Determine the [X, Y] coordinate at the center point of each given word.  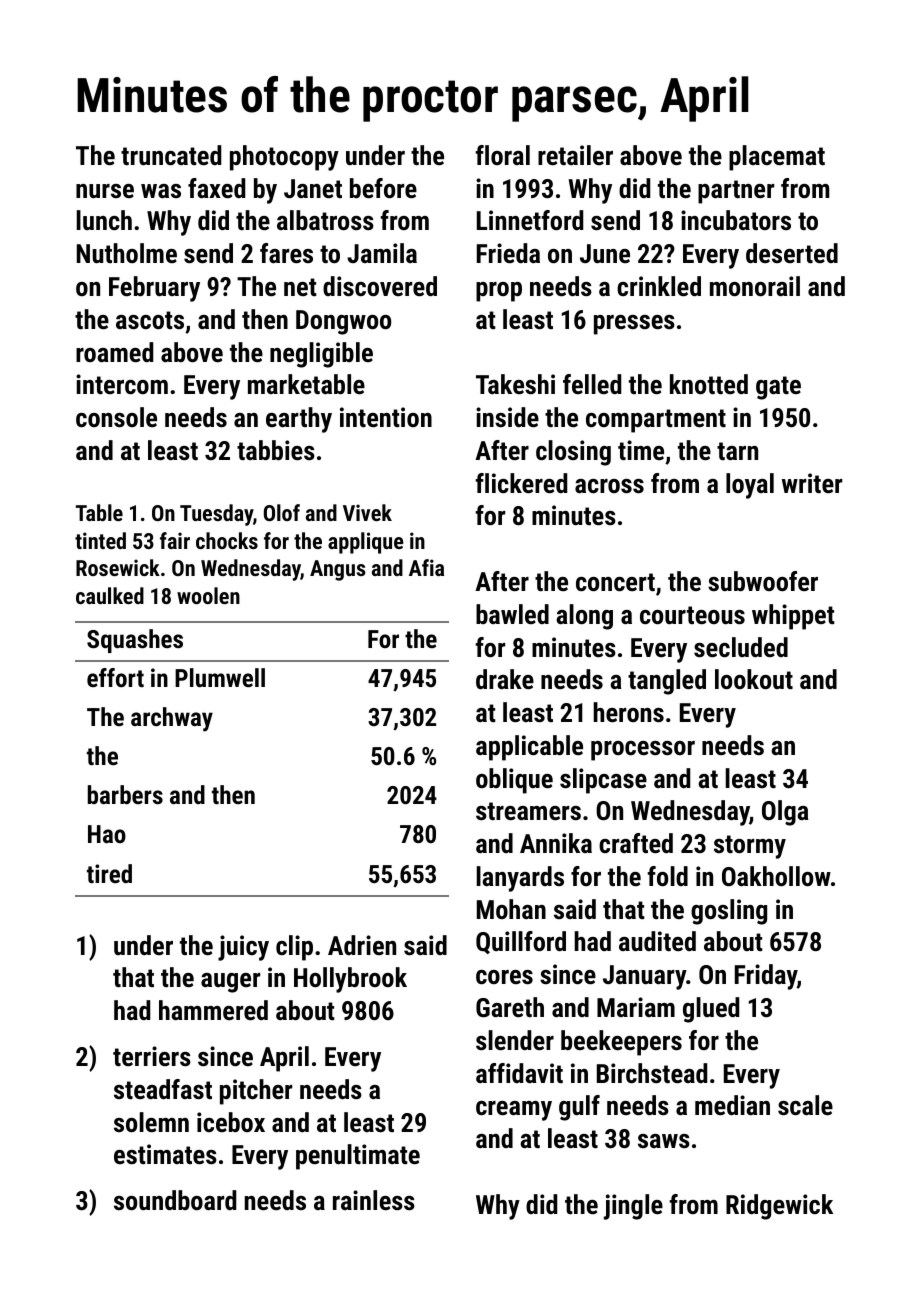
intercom [122, 384]
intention [386, 417]
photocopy [284, 158]
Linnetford [530, 220]
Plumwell [220, 677]
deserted [792, 253]
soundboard [175, 1200]
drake [505, 679]
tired [109, 873]
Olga [785, 813]
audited [657, 941]
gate [778, 388]
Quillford [521, 942]
